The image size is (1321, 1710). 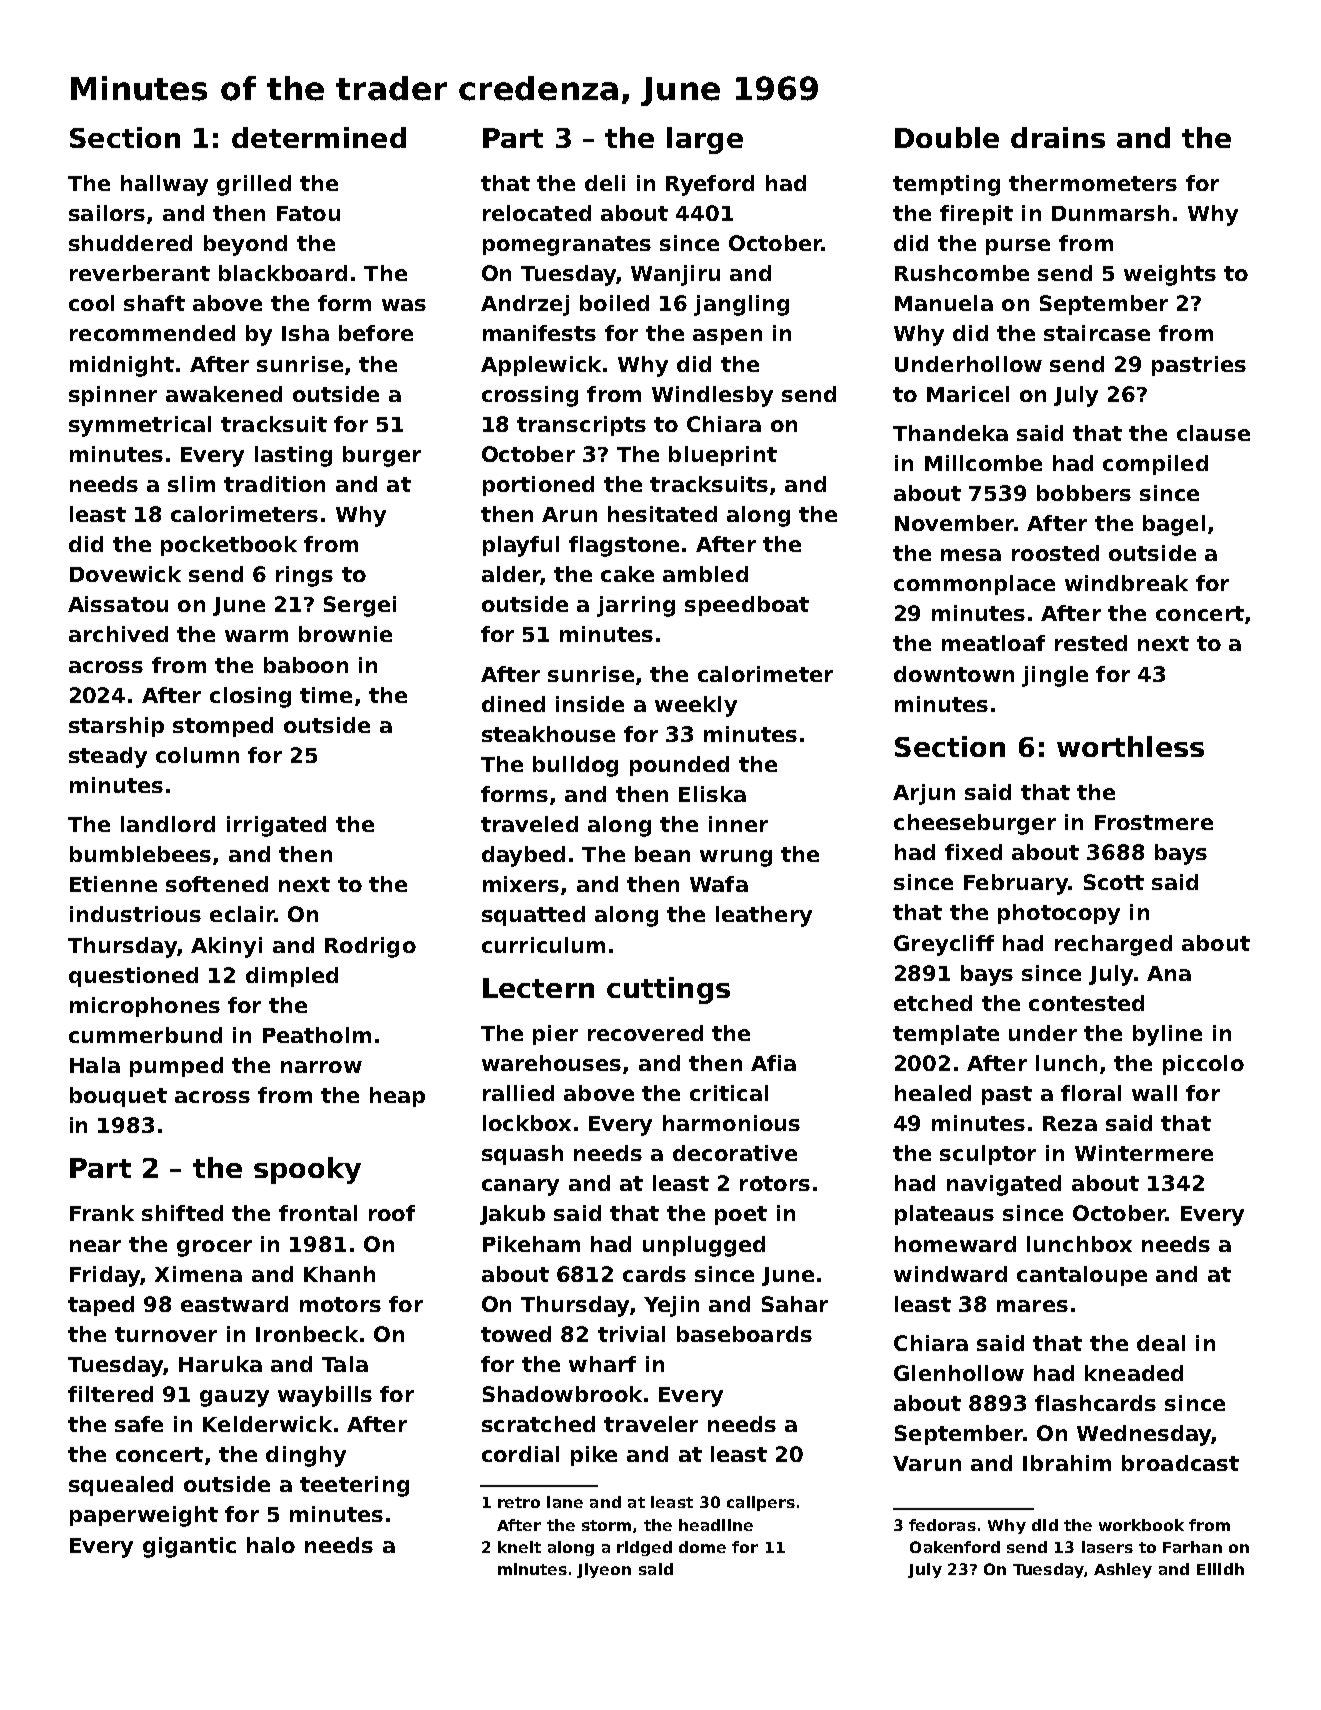 What do you see at coordinates (973, 852) in the screenshot?
I see `fixed` at bounding box center [973, 852].
